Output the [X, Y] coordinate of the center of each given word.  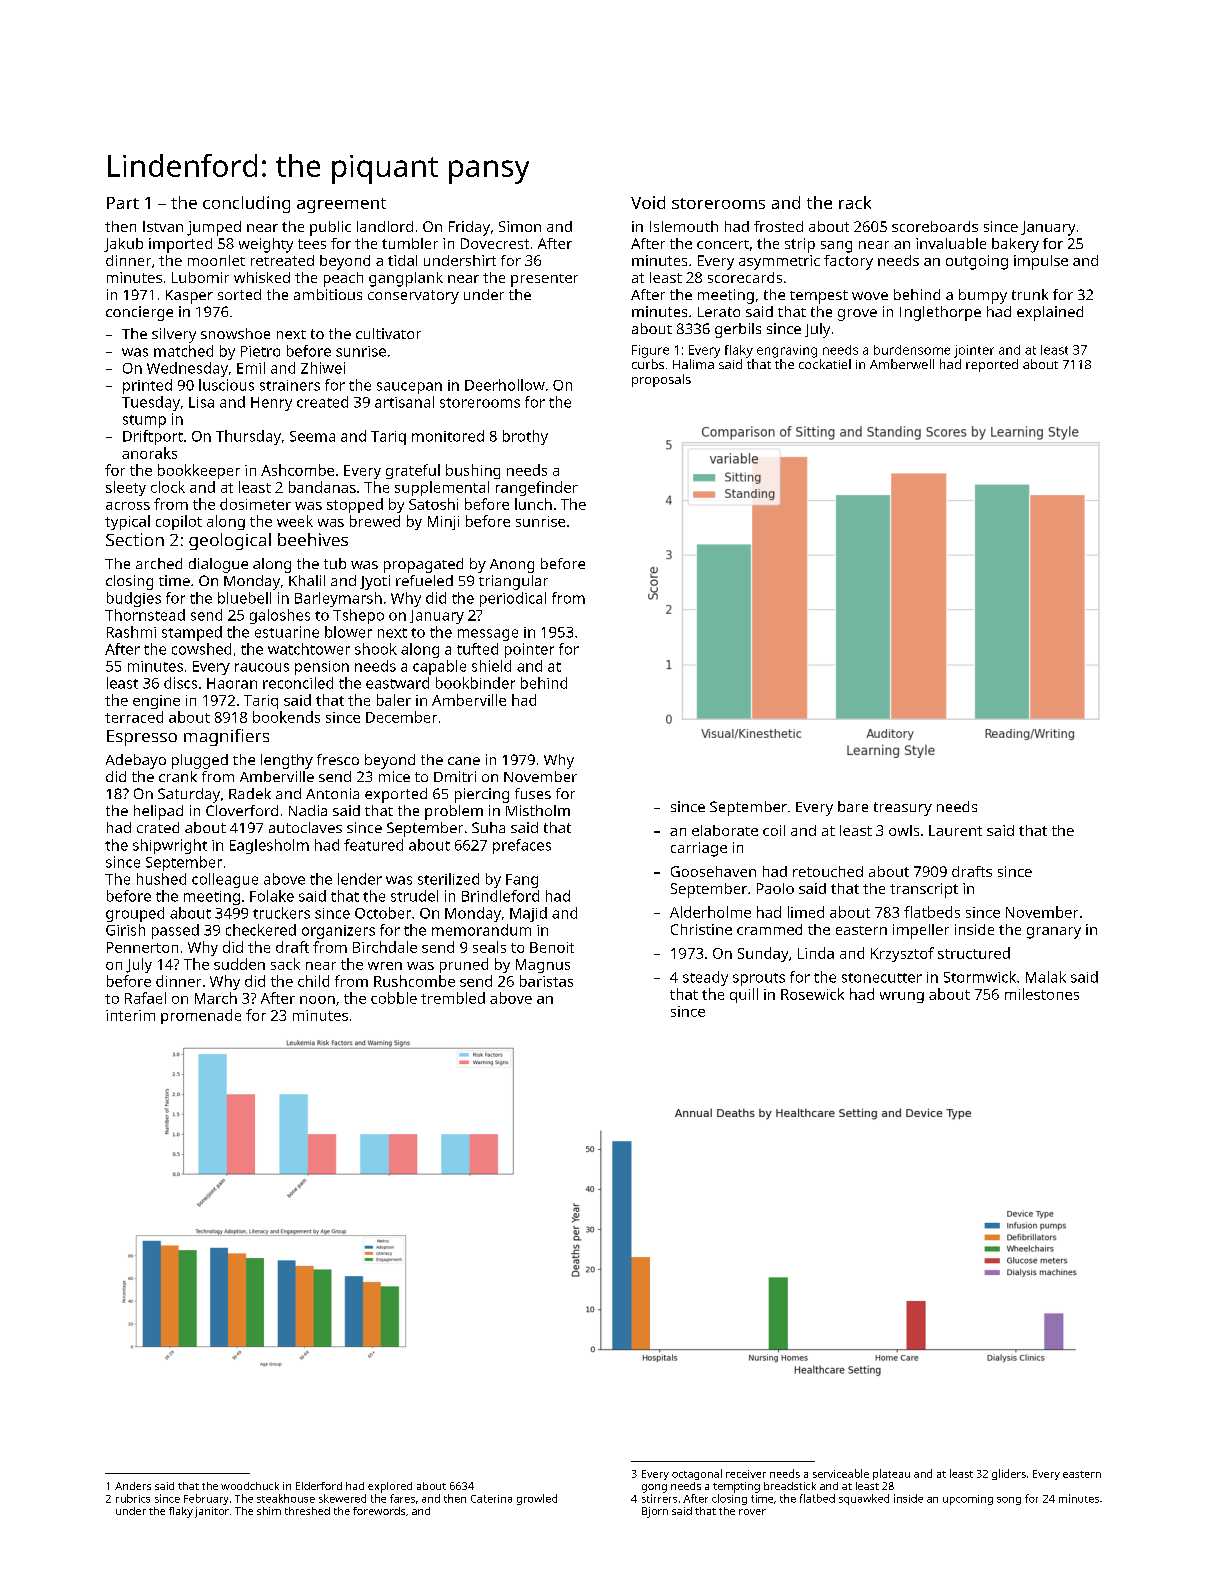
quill [744, 995]
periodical [513, 599]
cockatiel [825, 364]
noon [317, 1000]
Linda [816, 953]
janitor [212, 1512]
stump [144, 421]
